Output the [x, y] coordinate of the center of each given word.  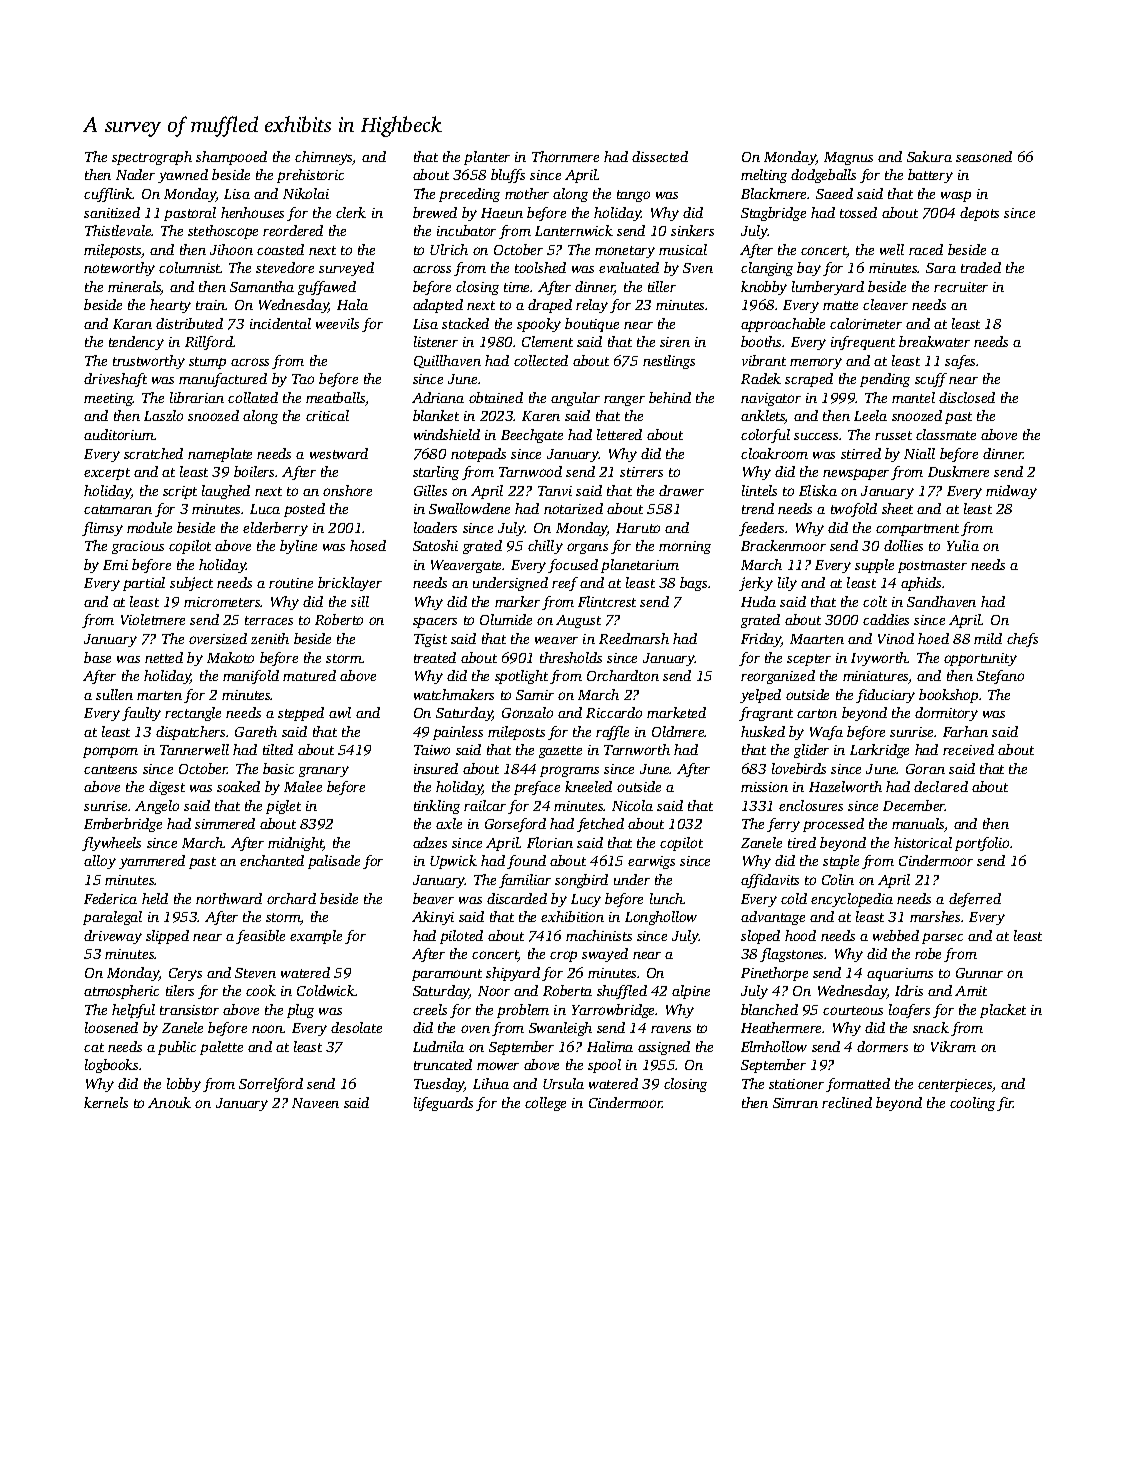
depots [979, 214]
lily [787, 584]
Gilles [430, 490]
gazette [560, 752]
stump [207, 363]
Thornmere [565, 156]
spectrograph [152, 158]
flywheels [111, 844]
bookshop [948, 696]
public [177, 1048]
